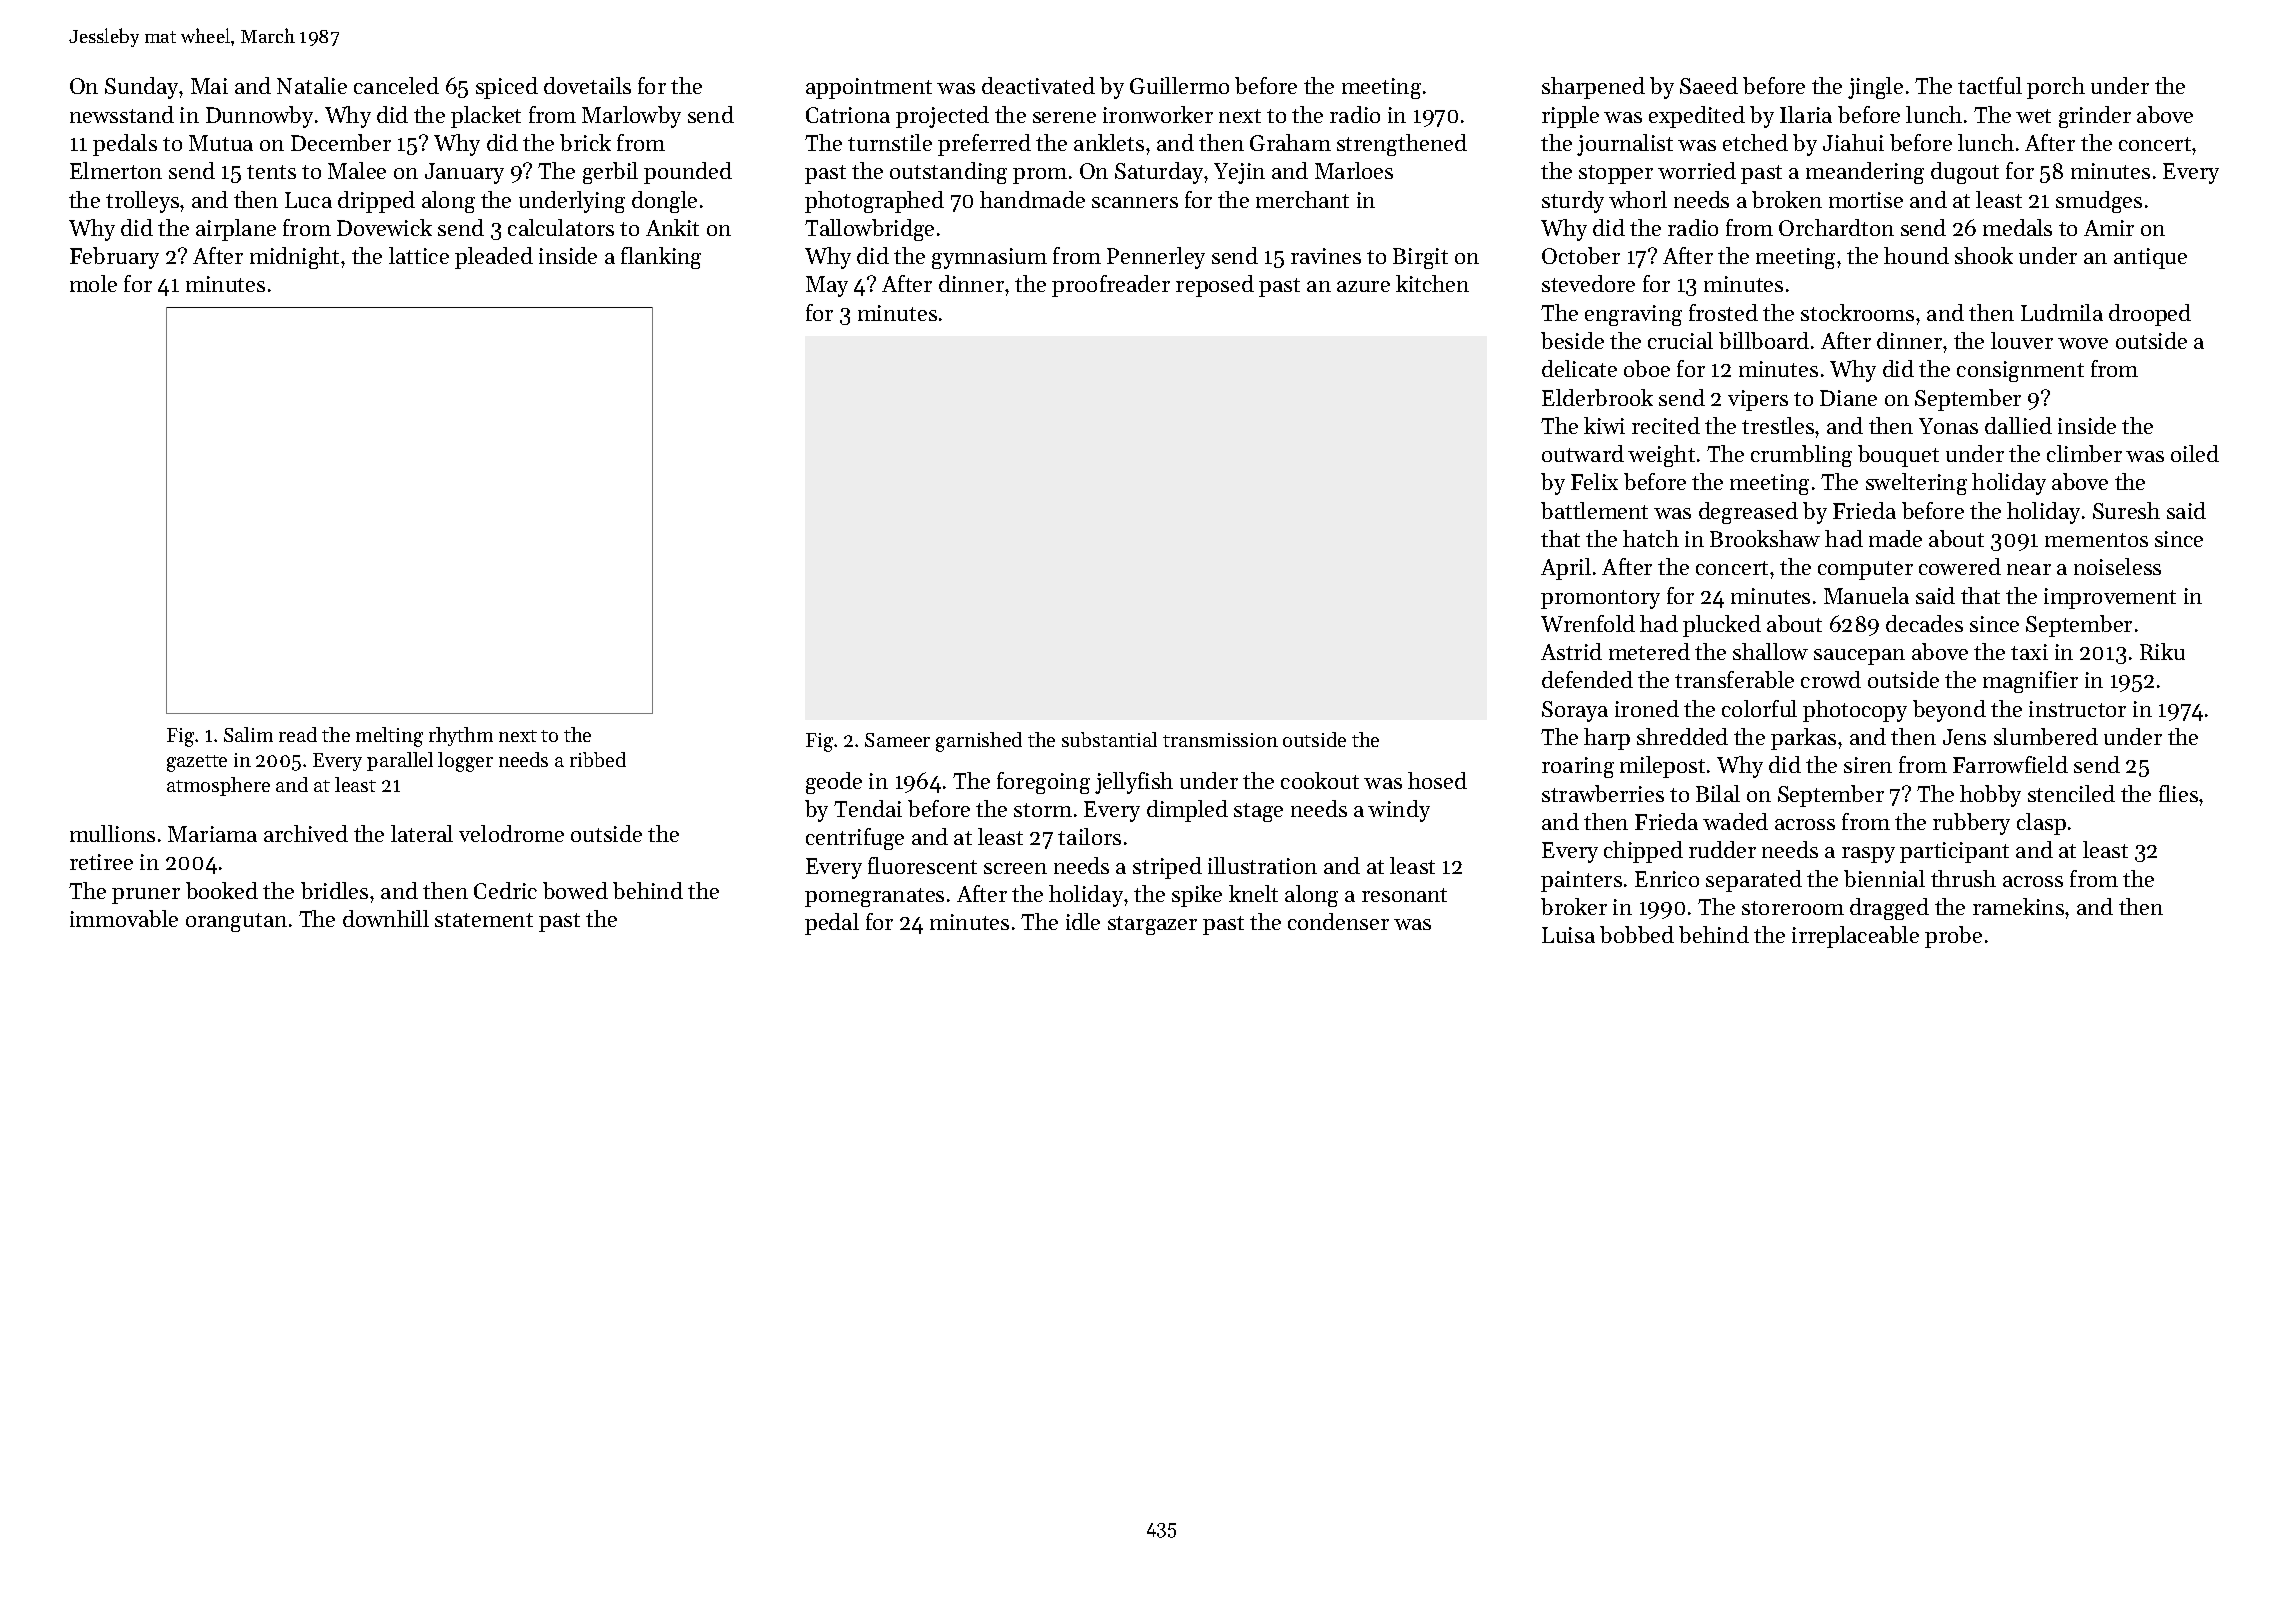 The image size is (2292, 1620). I want to click on antique, so click(2150, 258).
